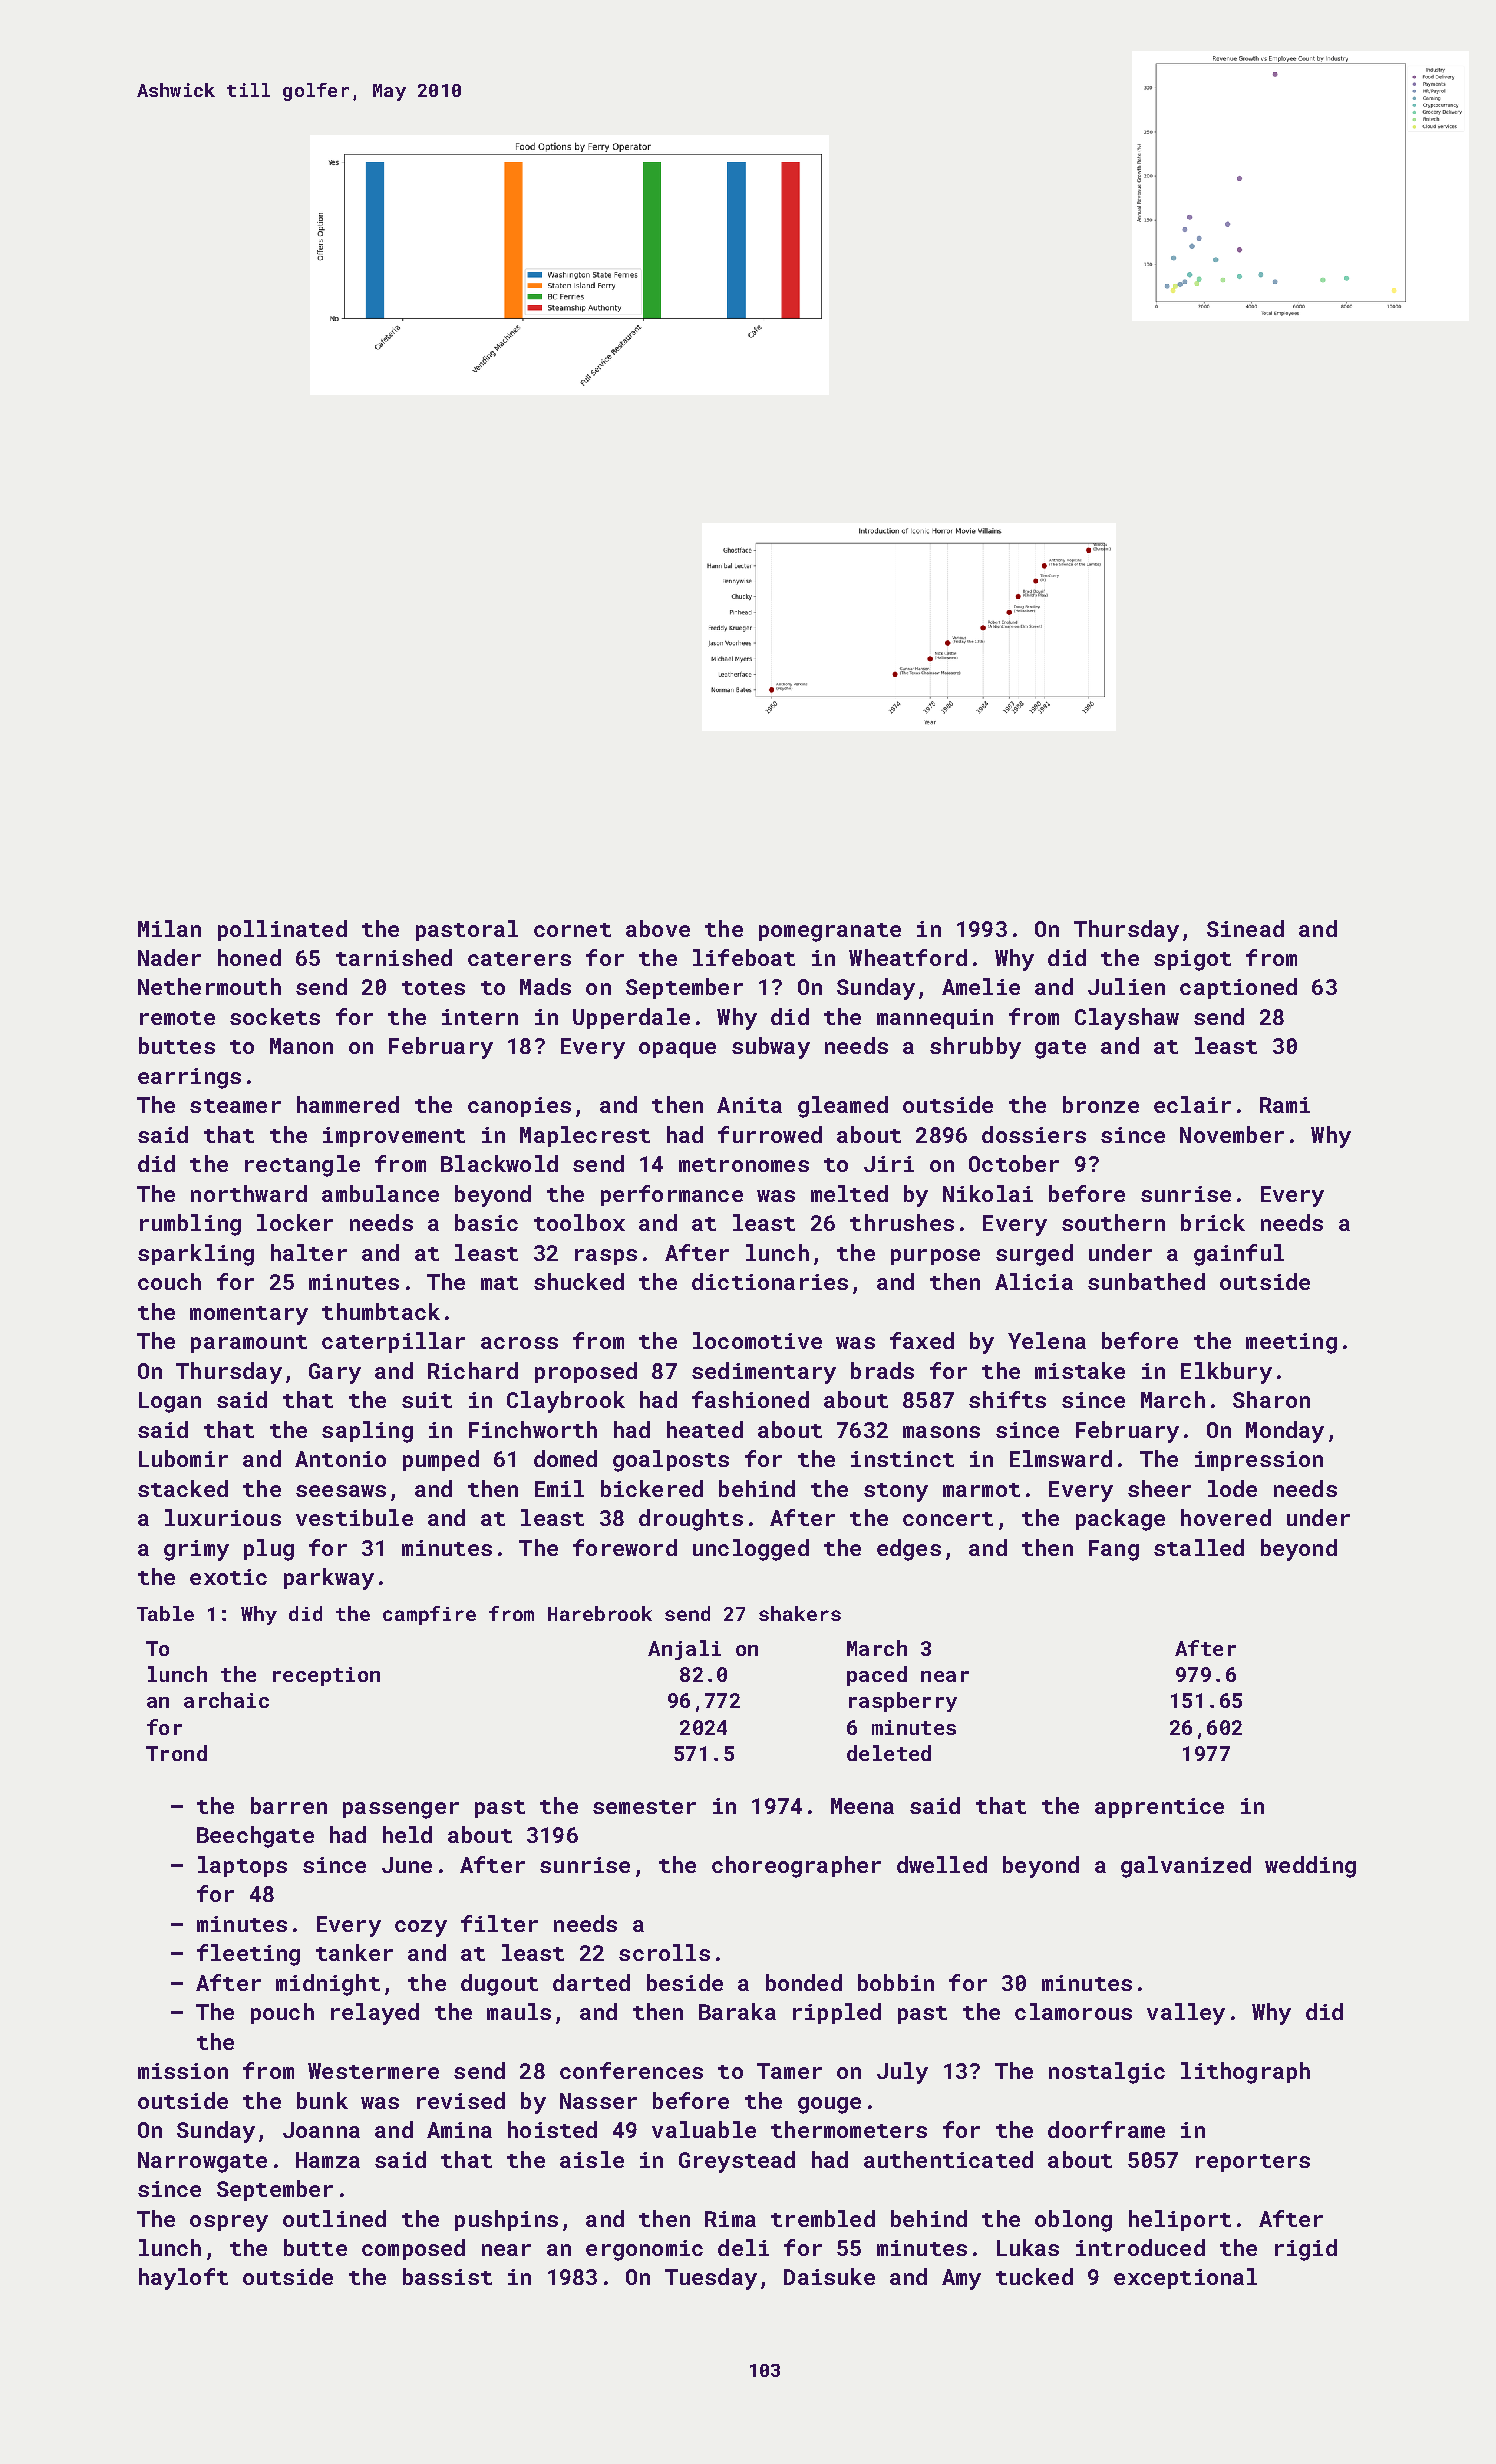  Describe the element at coordinates (480, 1017) in the screenshot. I see `intern` at that location.
